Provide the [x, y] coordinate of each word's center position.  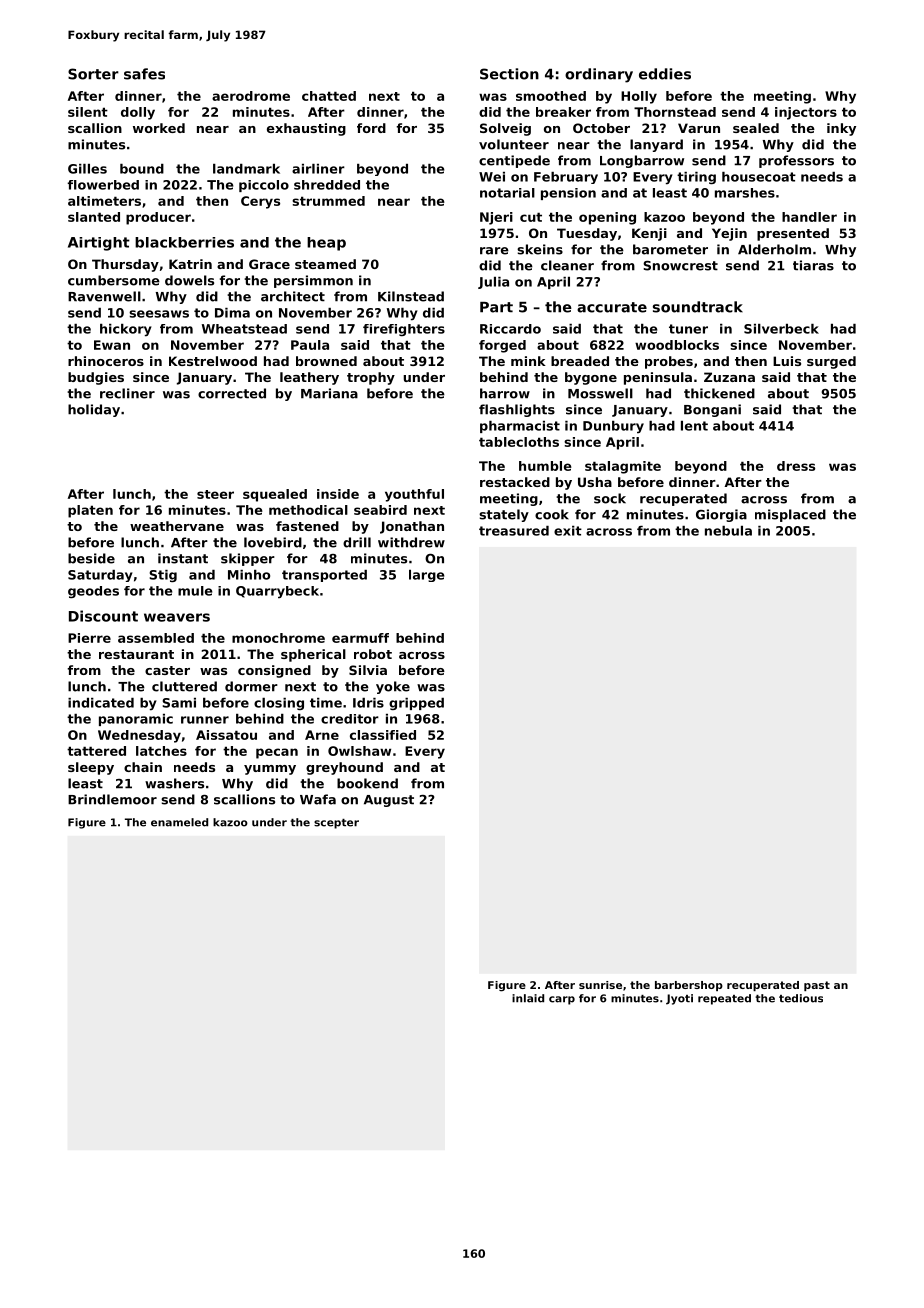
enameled [179, 822]
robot [373, 654]
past [817, 986]
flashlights [517, 410]
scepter [336, 824]
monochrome [278, 638]
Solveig [505, 129]
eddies [665, 74]
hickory [126, 330]
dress [796, 466]
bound [142, 169]
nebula [728, 531]
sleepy [91, 768]
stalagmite [623, 467]
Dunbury [613, 427]
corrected [232, 393]
